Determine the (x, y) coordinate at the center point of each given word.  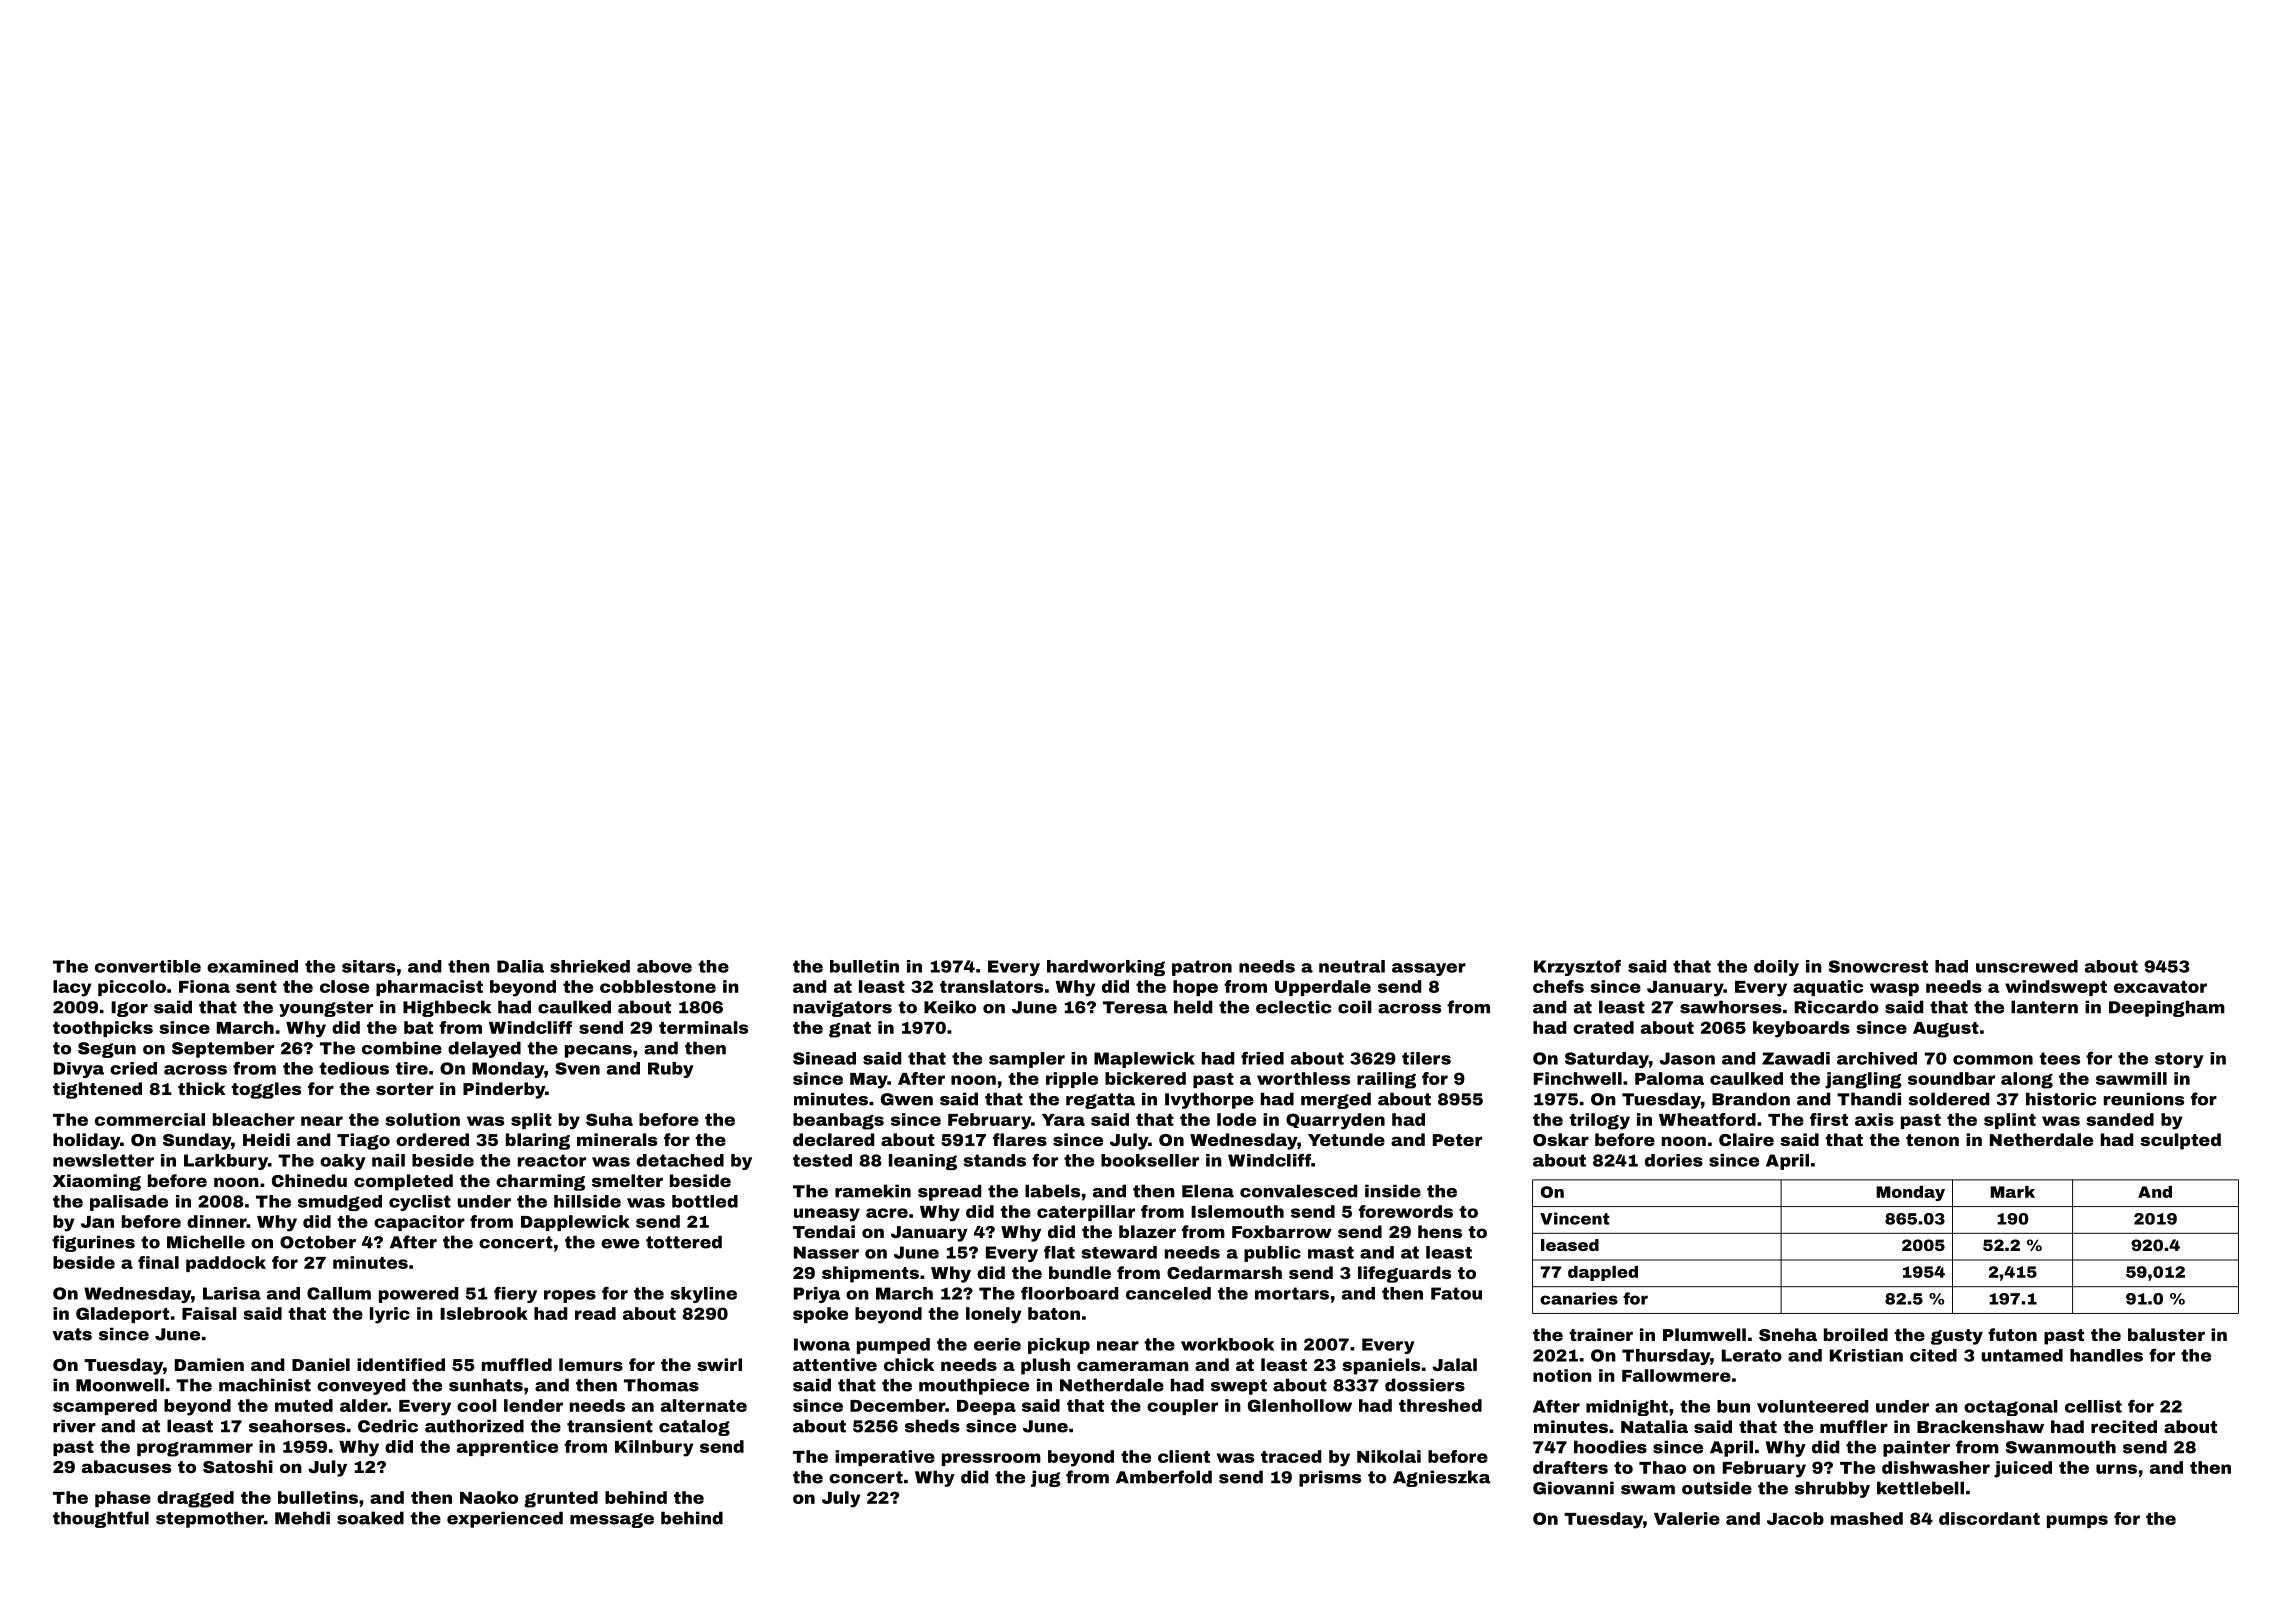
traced (1291, 1456)
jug (1046, 1478)
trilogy (1599, 1121)
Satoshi (238, 1466)
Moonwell (120, 1385)
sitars (368, 966)
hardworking (1106, 968)
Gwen (907, 1099)
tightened (97, 1090)
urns (2116, 1469)
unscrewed (2027, 966)
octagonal (2011, 1408)
